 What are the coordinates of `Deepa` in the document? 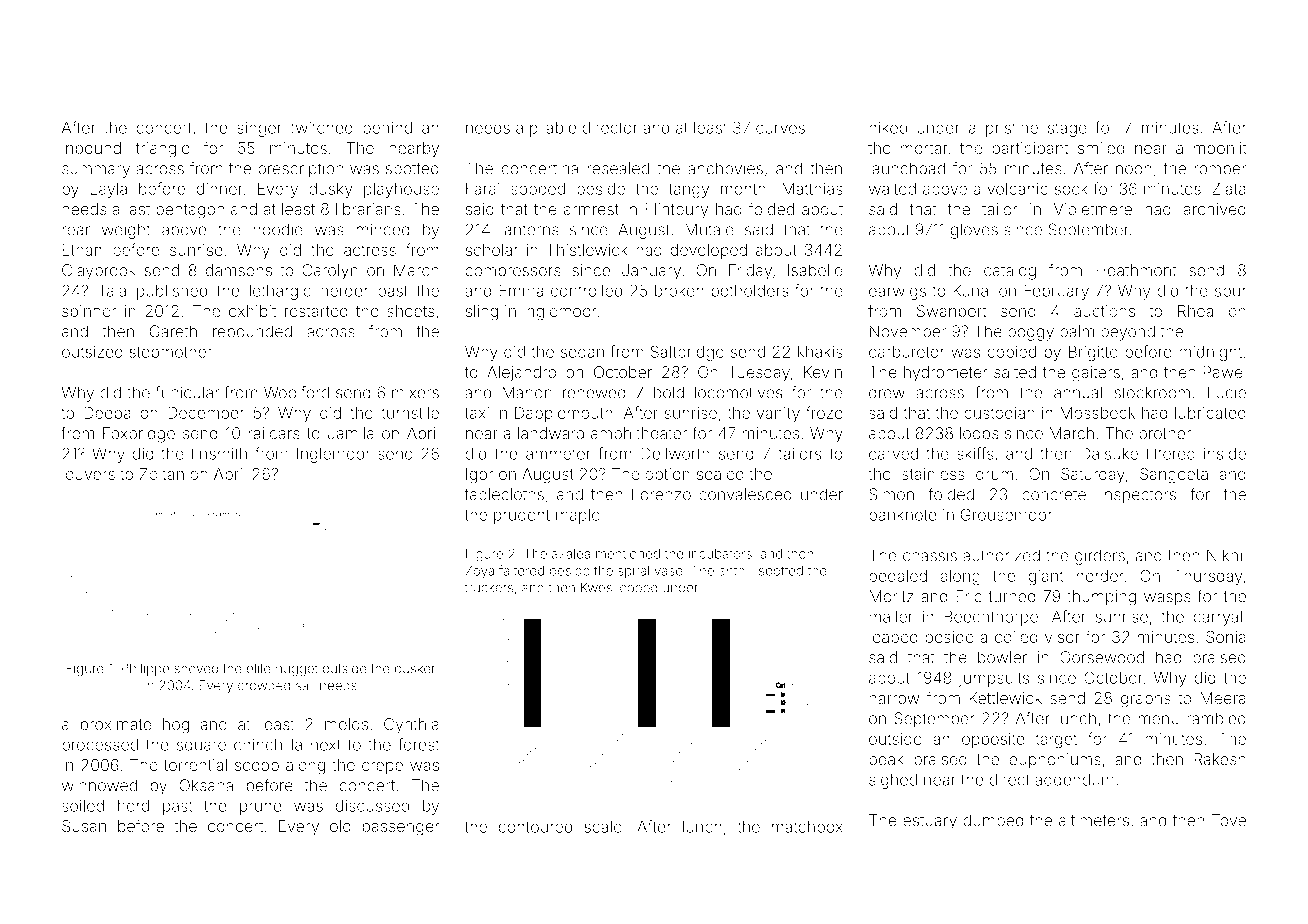 It's located at (107, 414).
